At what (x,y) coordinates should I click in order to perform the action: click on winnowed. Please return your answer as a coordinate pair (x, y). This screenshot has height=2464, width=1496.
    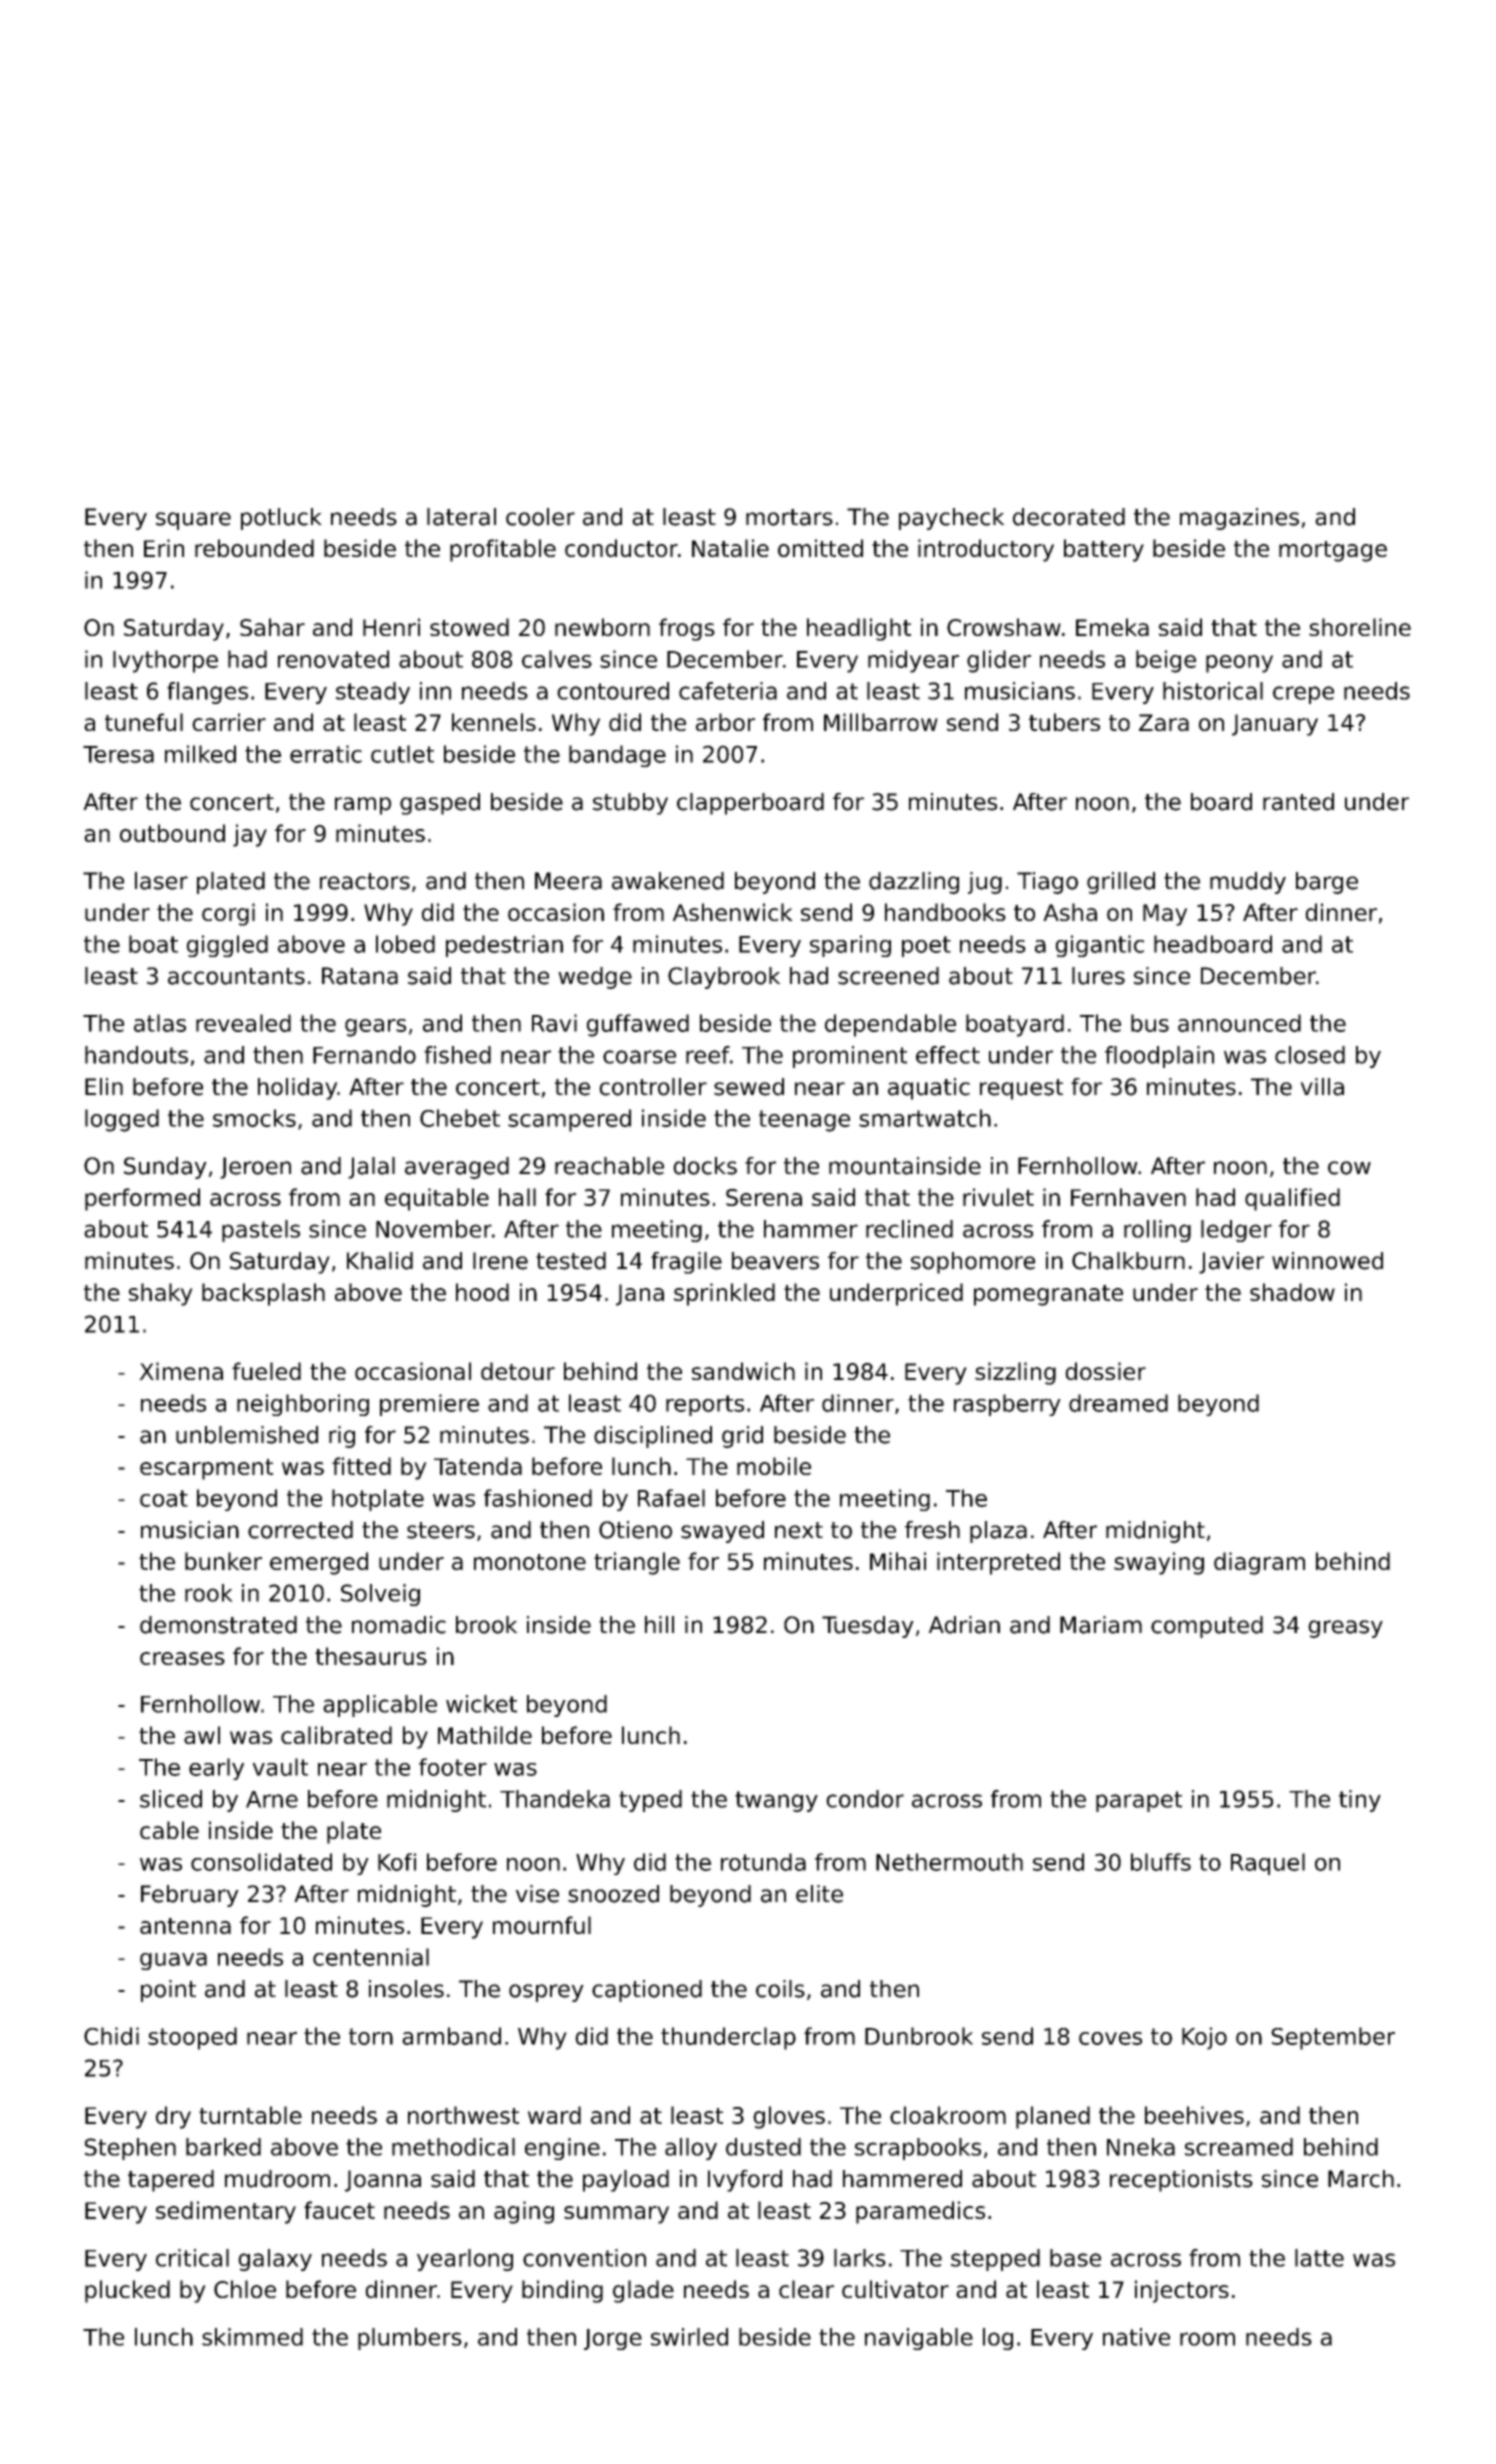
    Looking at the image, I should click on (1327, 1261).
